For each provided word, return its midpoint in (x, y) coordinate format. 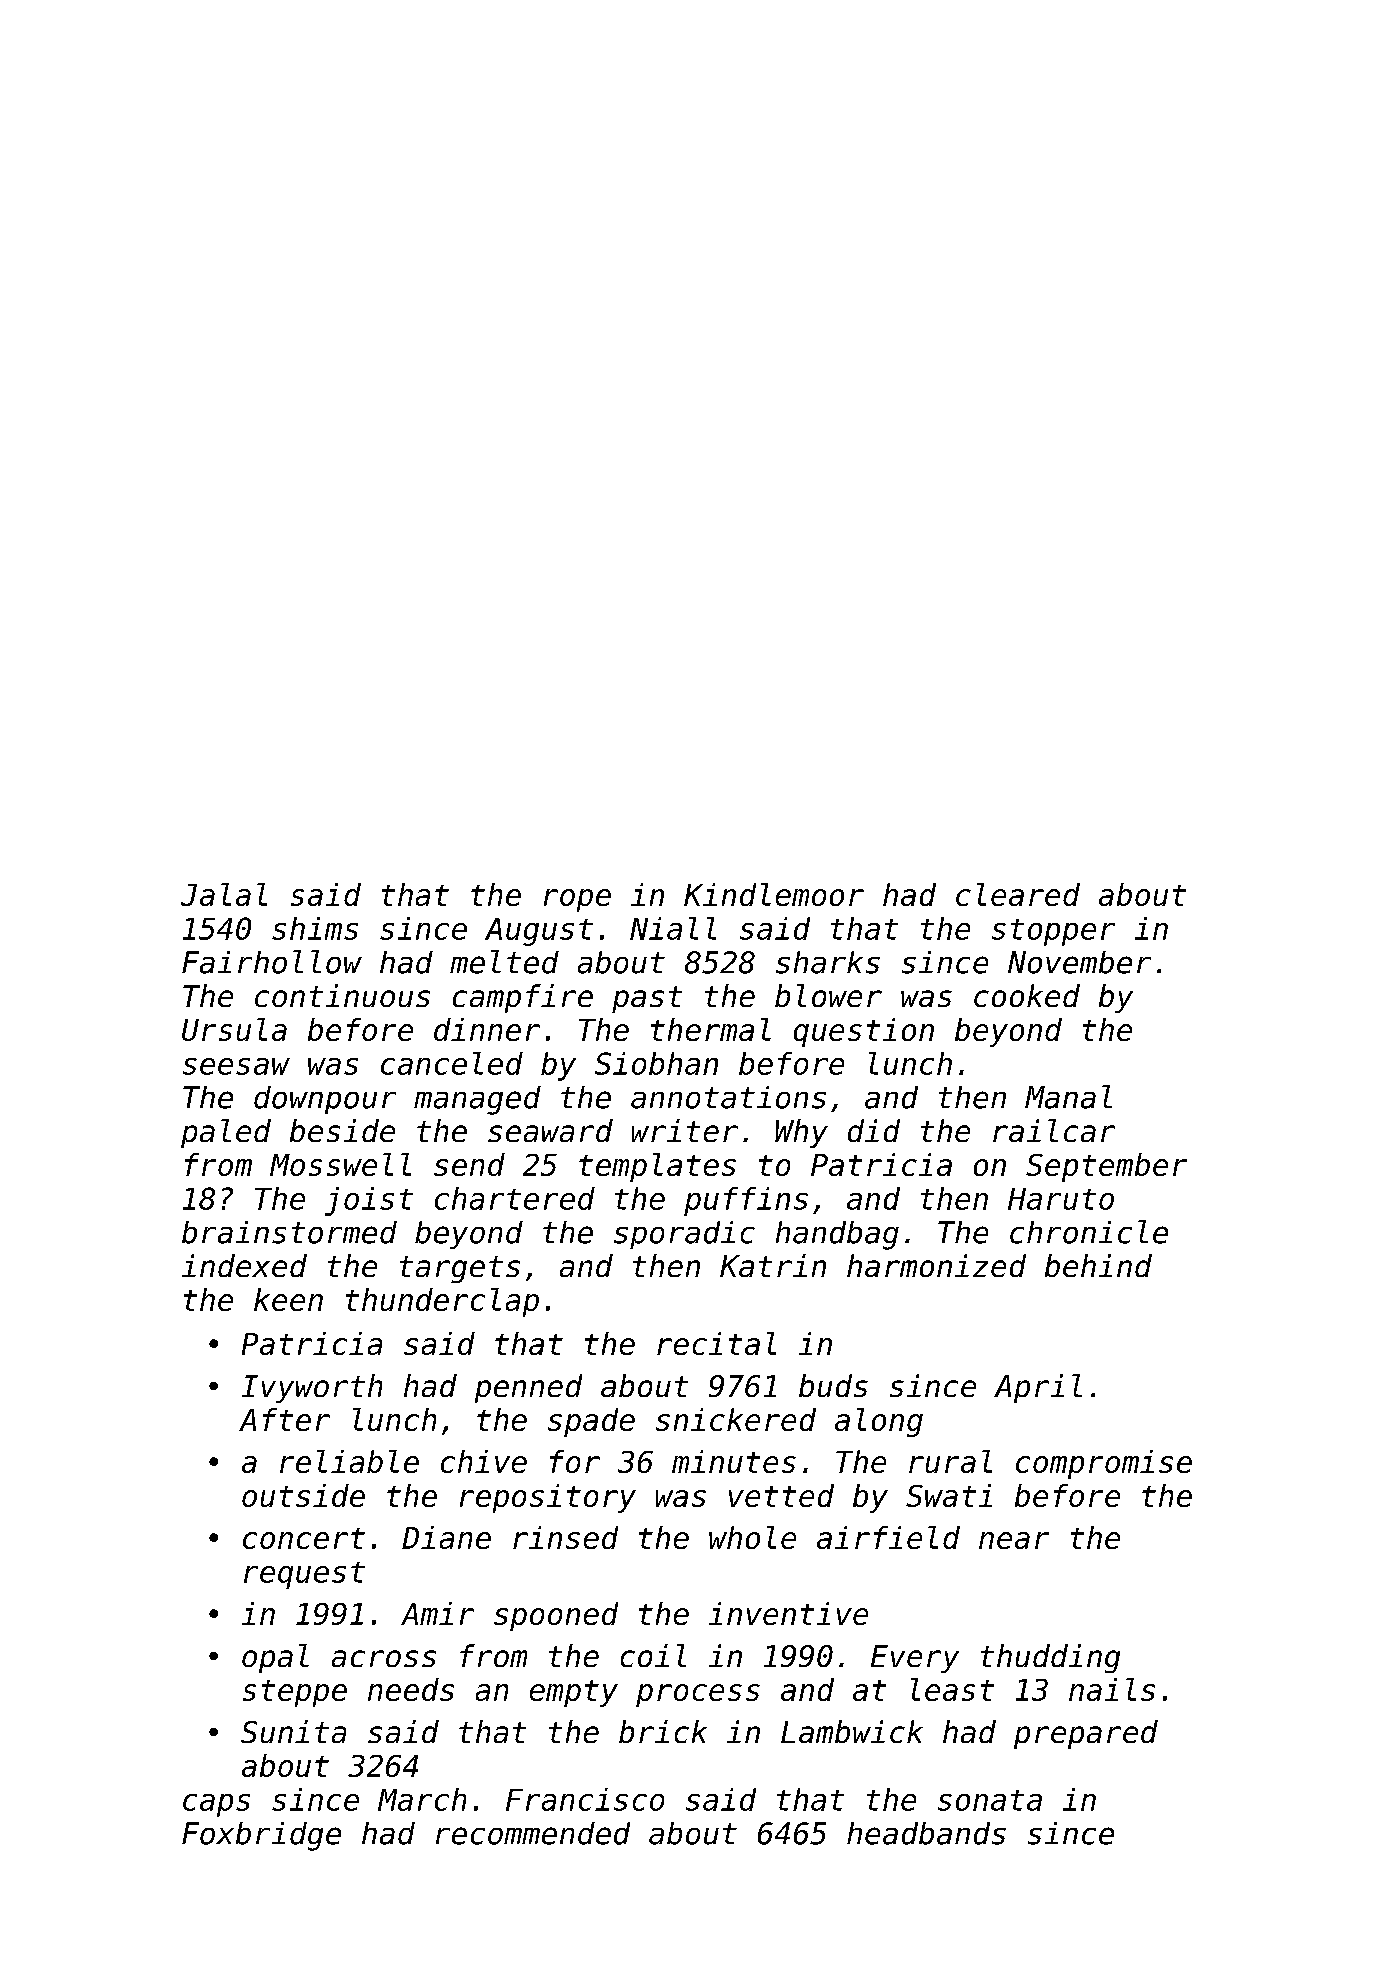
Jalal (224, 894)
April (1038, 1388)
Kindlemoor (774, 894)
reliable (349, 1461)
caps (216, 1805)
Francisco (585, 1799)
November (1079, 962)
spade (591, 1422)
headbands (926, 1833)
